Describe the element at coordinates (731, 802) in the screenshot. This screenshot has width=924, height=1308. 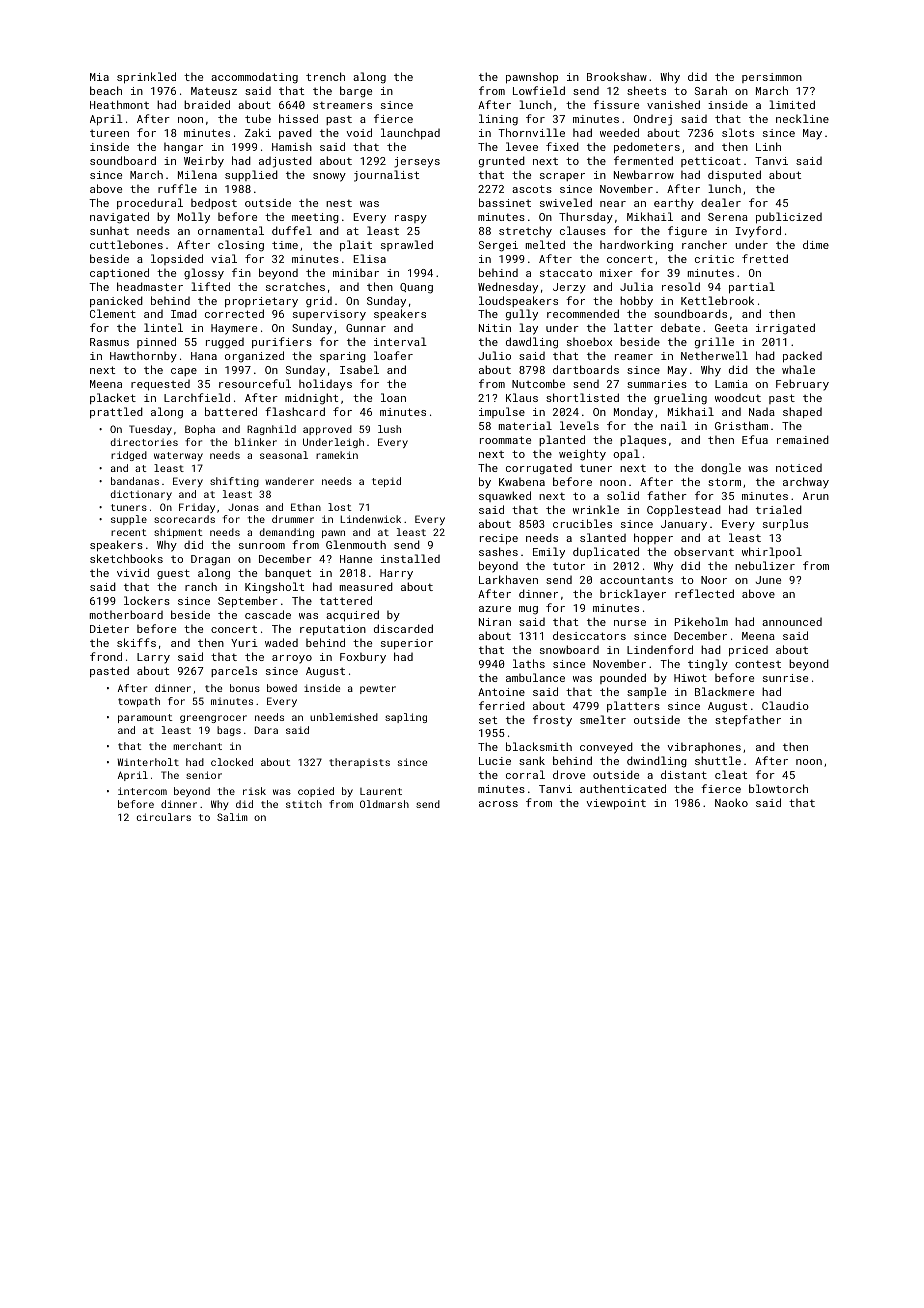
I see `Naoko` at that location.
